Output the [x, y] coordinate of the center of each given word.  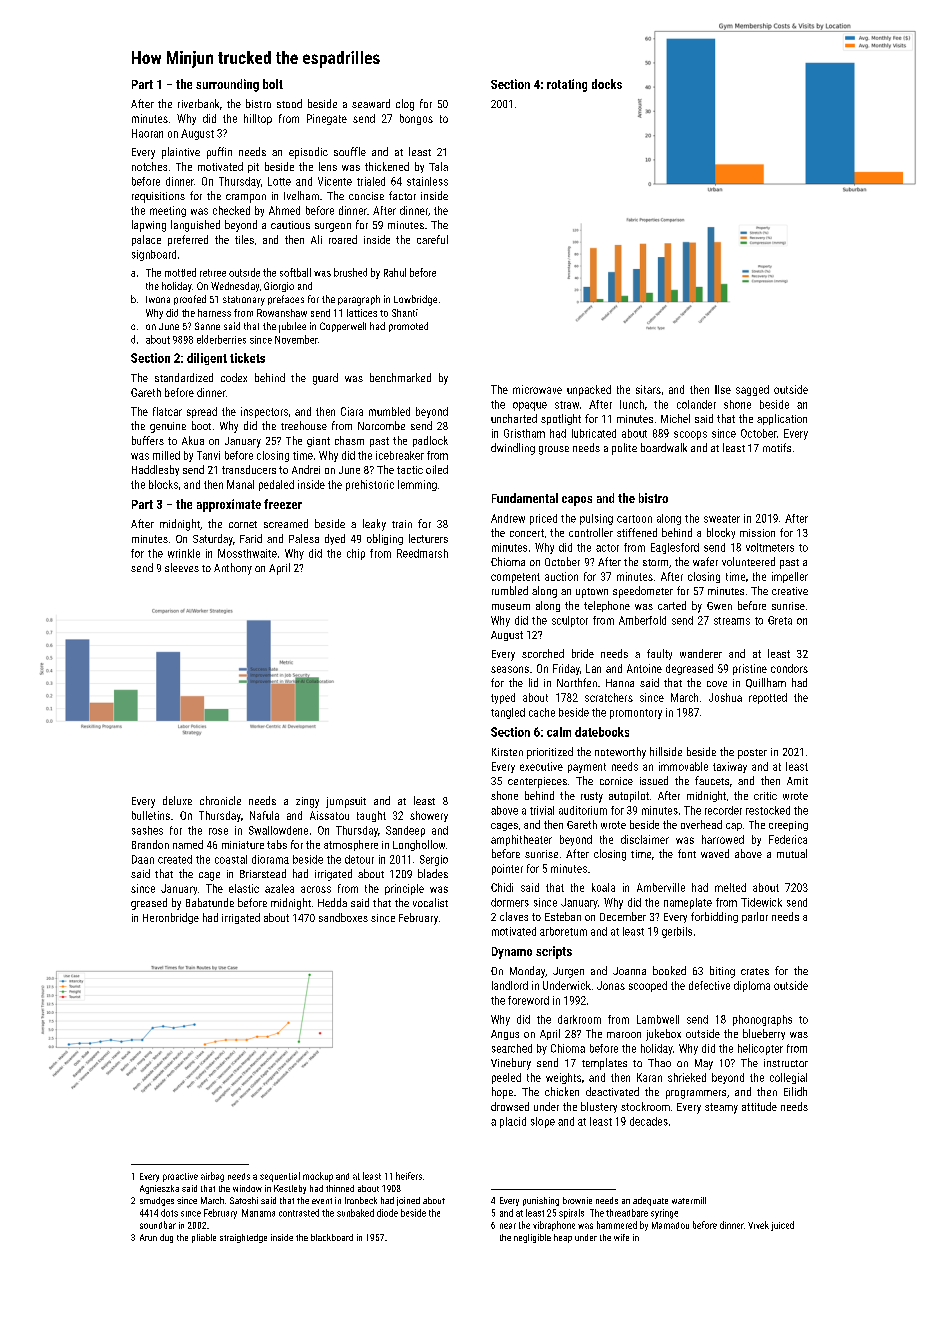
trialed [371, 181]
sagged [752, 390]
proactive [180, 1177]
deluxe [177, 800]
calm [559, 732]
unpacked [589, 390]
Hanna [620, 683]
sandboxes [343, 917]
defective [709, 985]
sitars [648, 389]
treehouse [304, 425]
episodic [308, 153]
